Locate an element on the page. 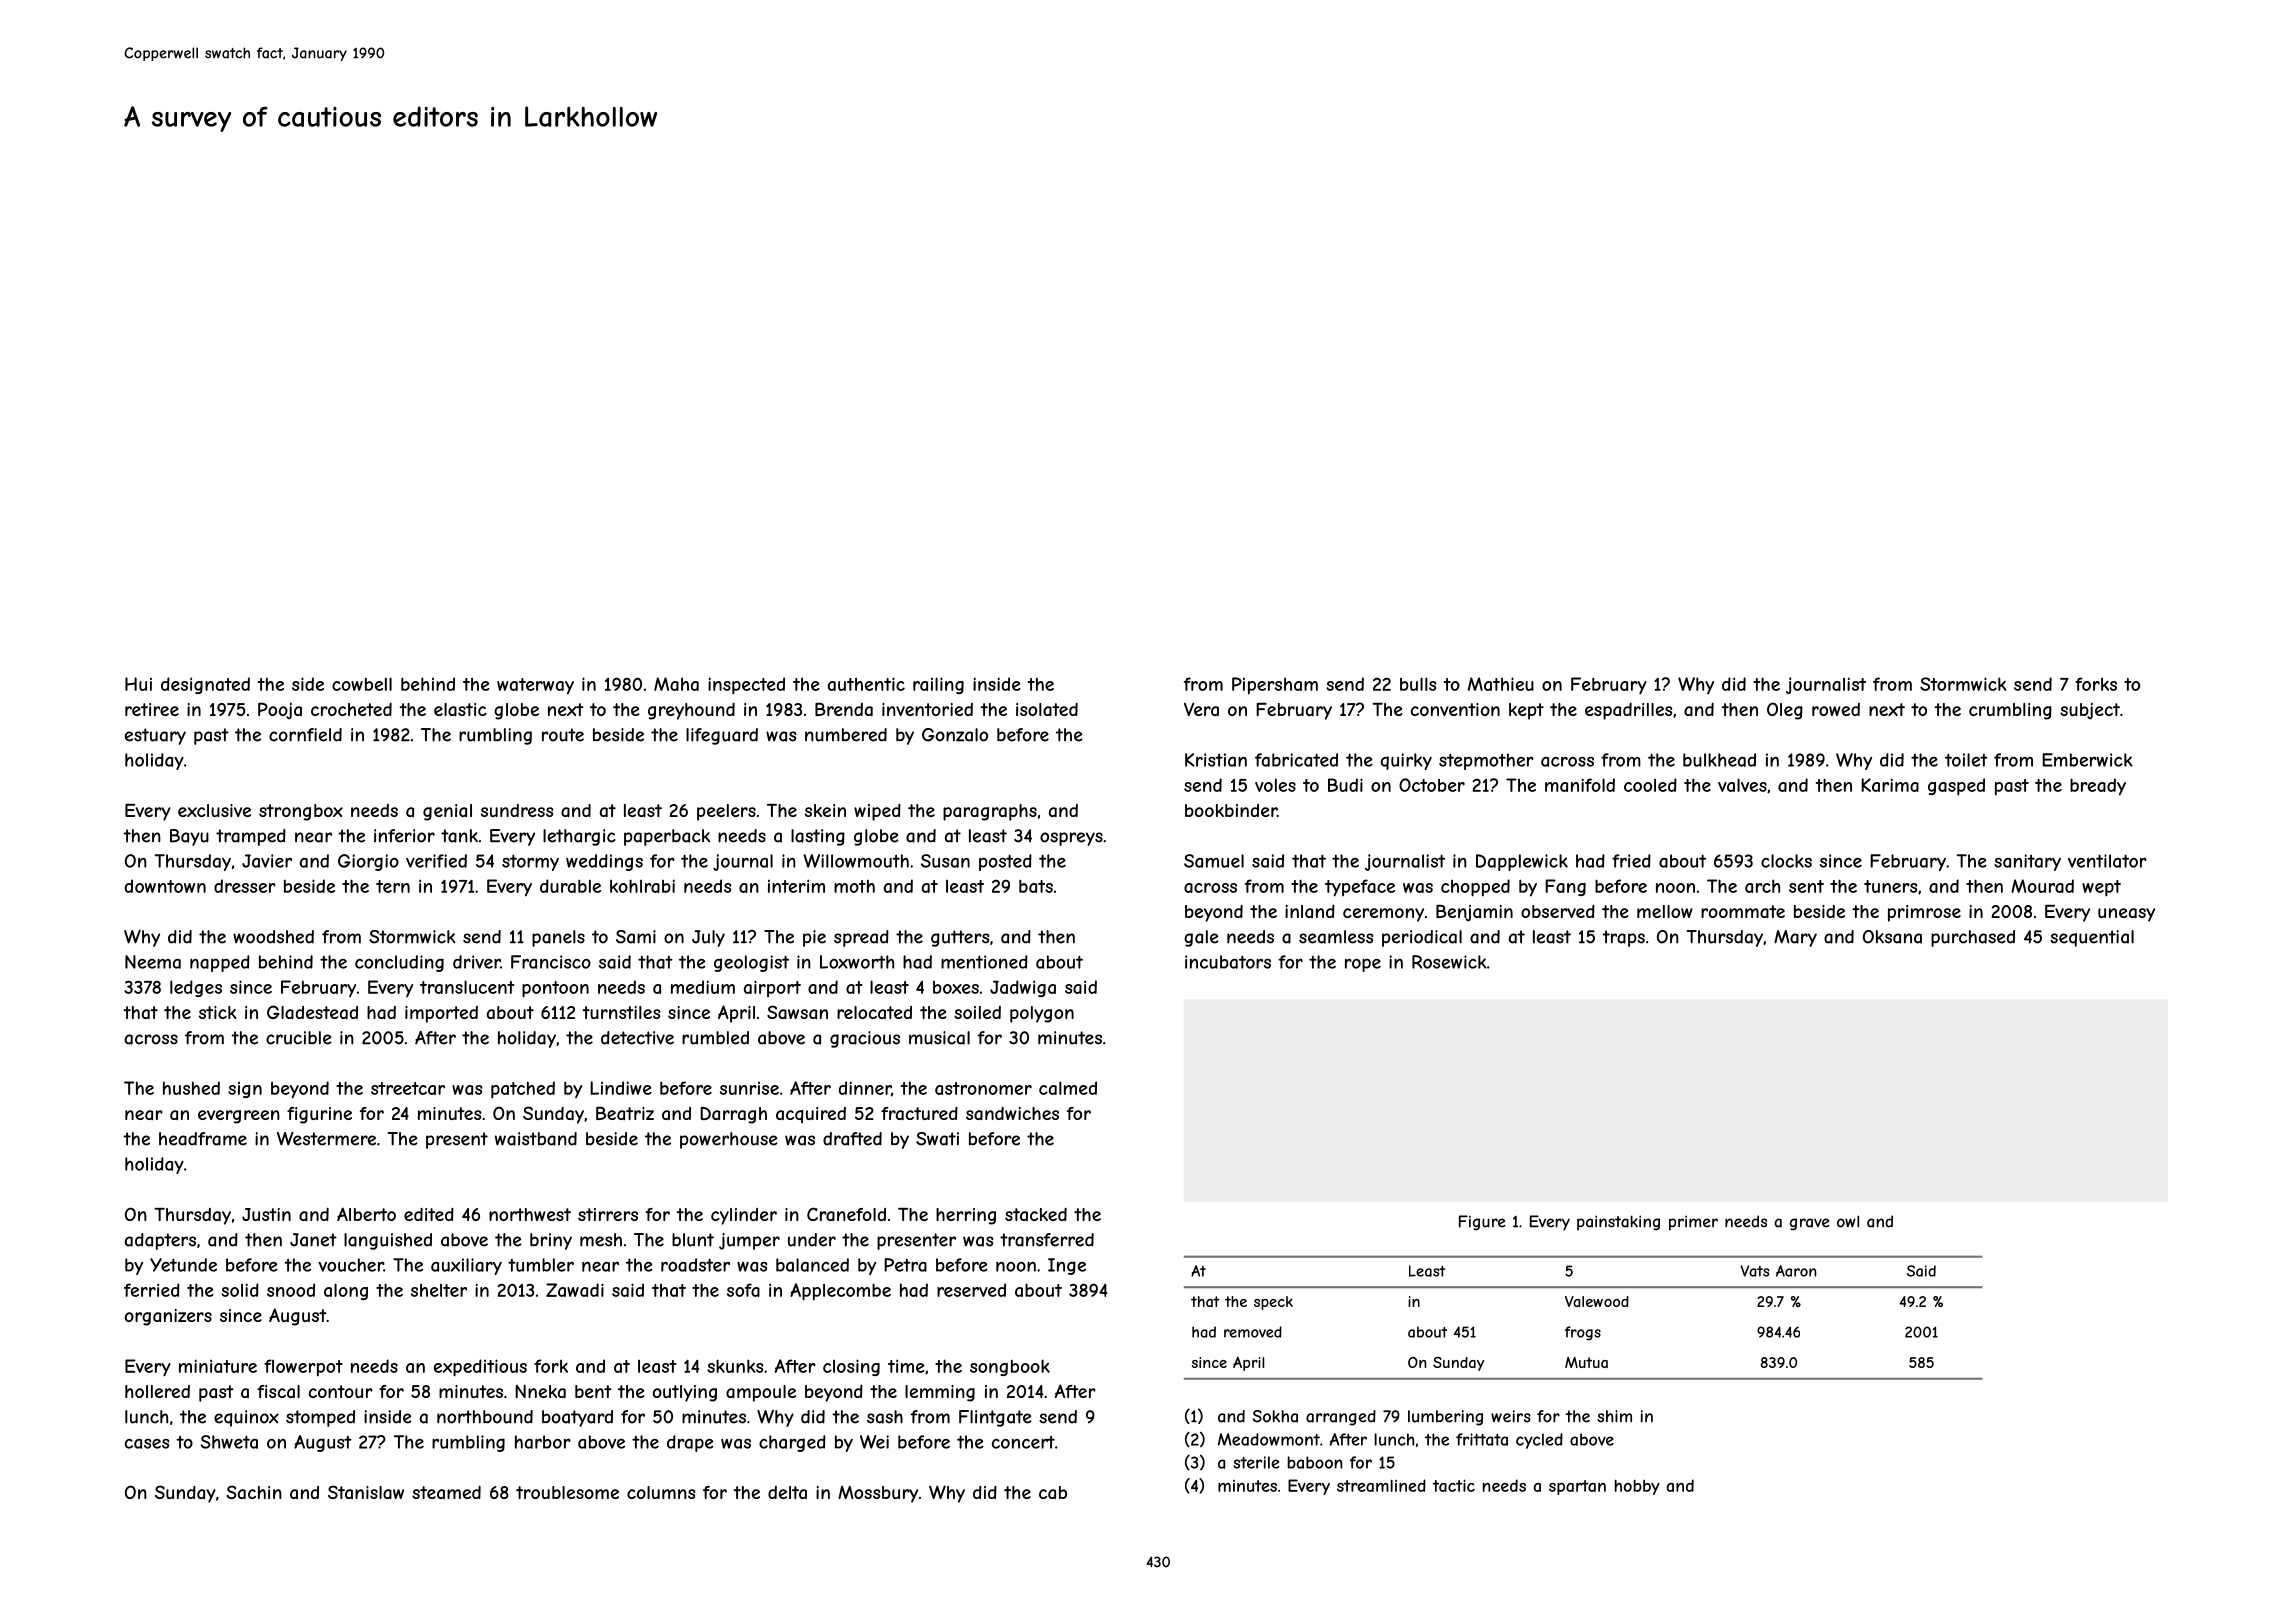  Vera is located at coordinates (1201, 709).
